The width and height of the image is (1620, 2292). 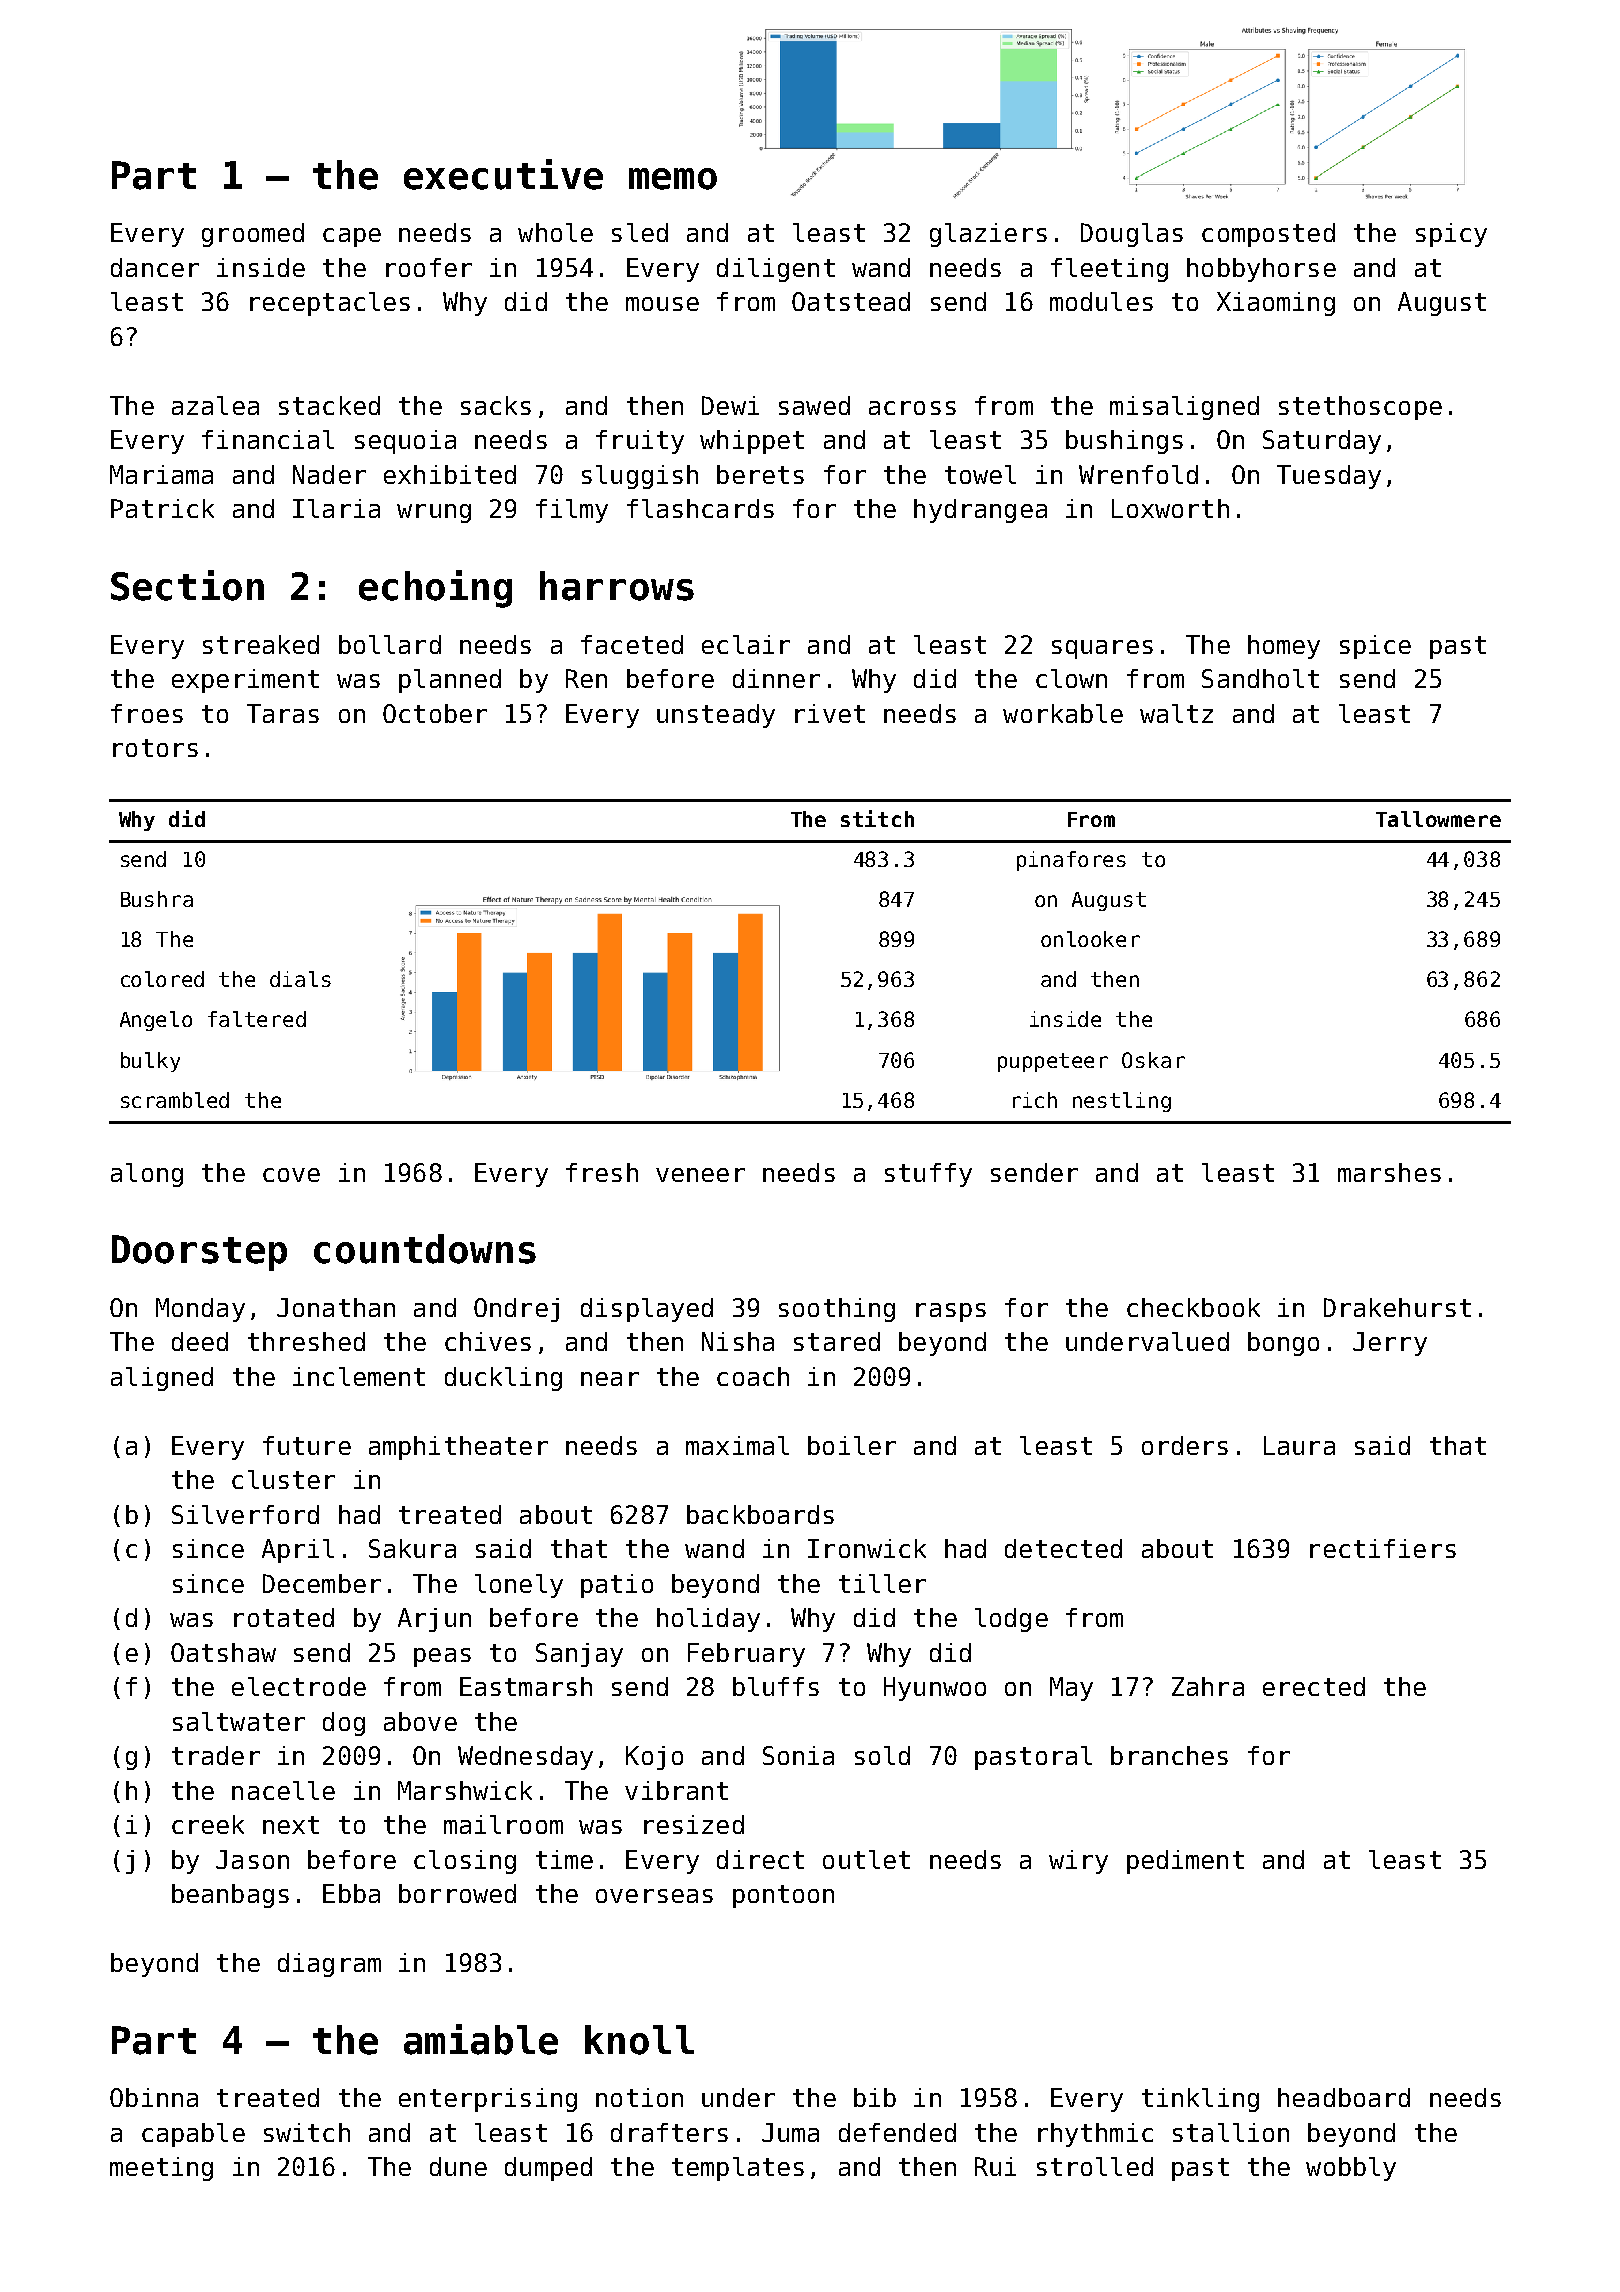 I want to click on Taras, so click(x=283, y=713).
